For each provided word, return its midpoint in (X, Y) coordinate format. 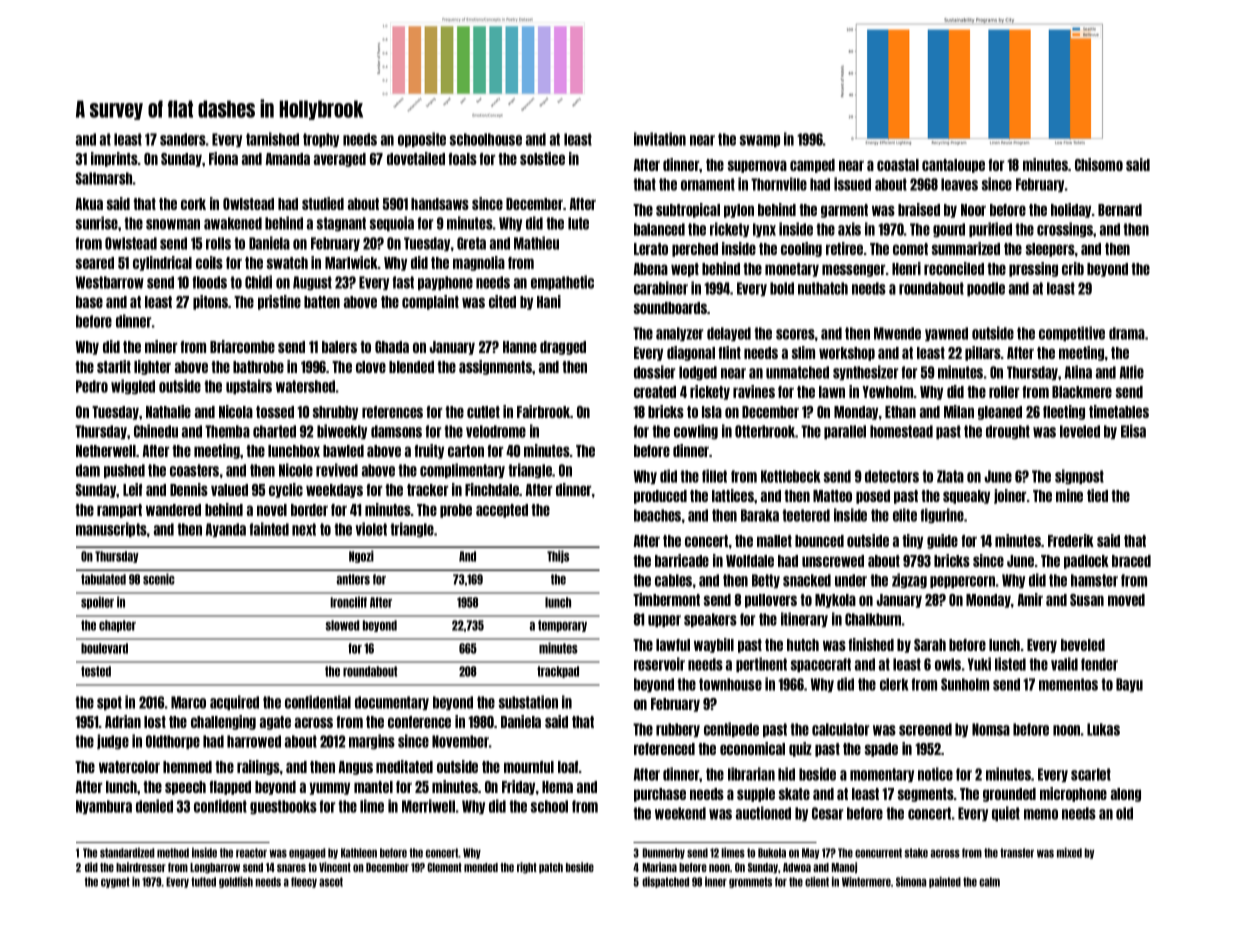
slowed (342, 625)
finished (871, 644)
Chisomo (1099, 164)
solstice (542, 158)
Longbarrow (215, 868)
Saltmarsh (104, 178)
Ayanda (226, 530)
